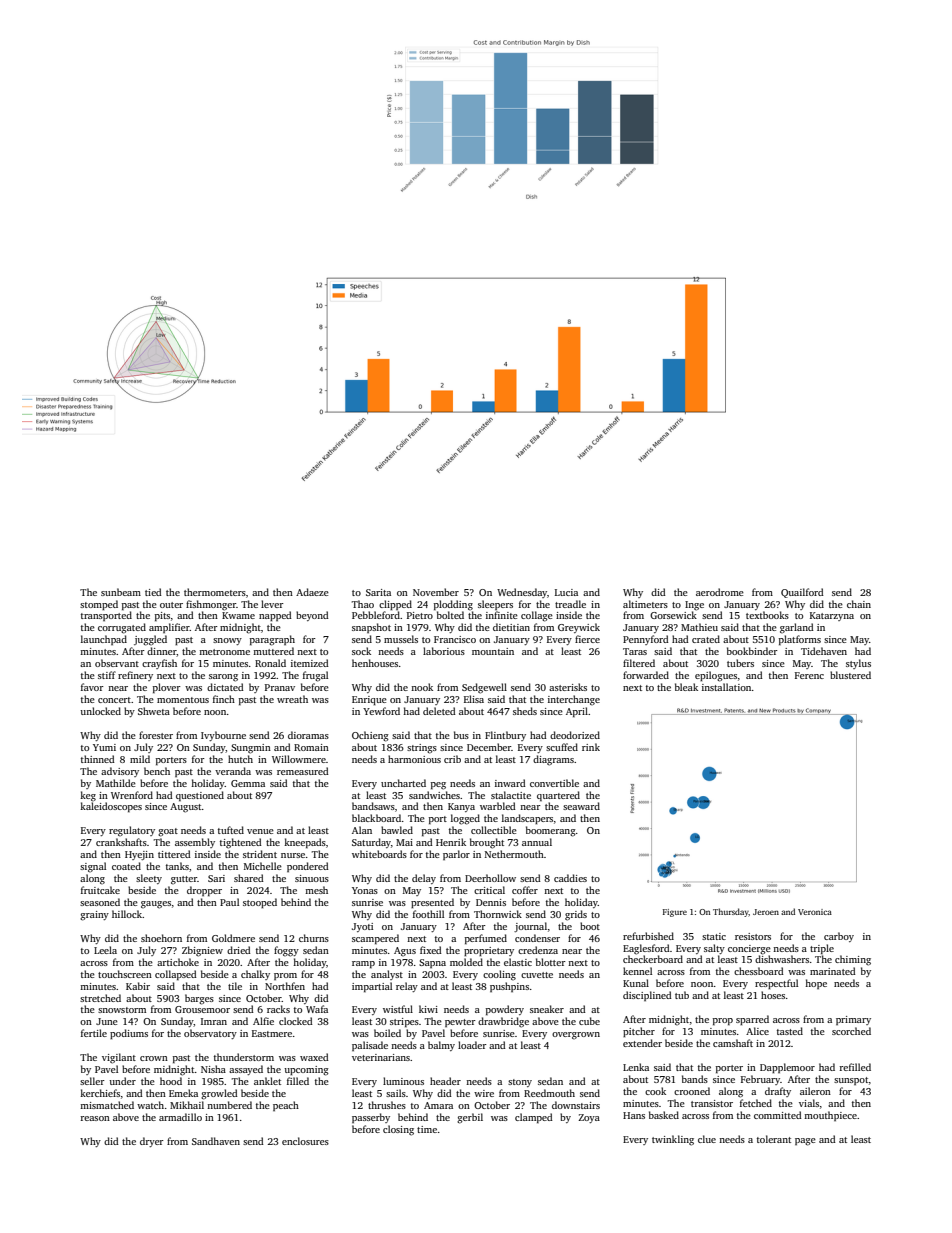 The image size is (952, 1233). I want to click on chain, so click(859, 604).
